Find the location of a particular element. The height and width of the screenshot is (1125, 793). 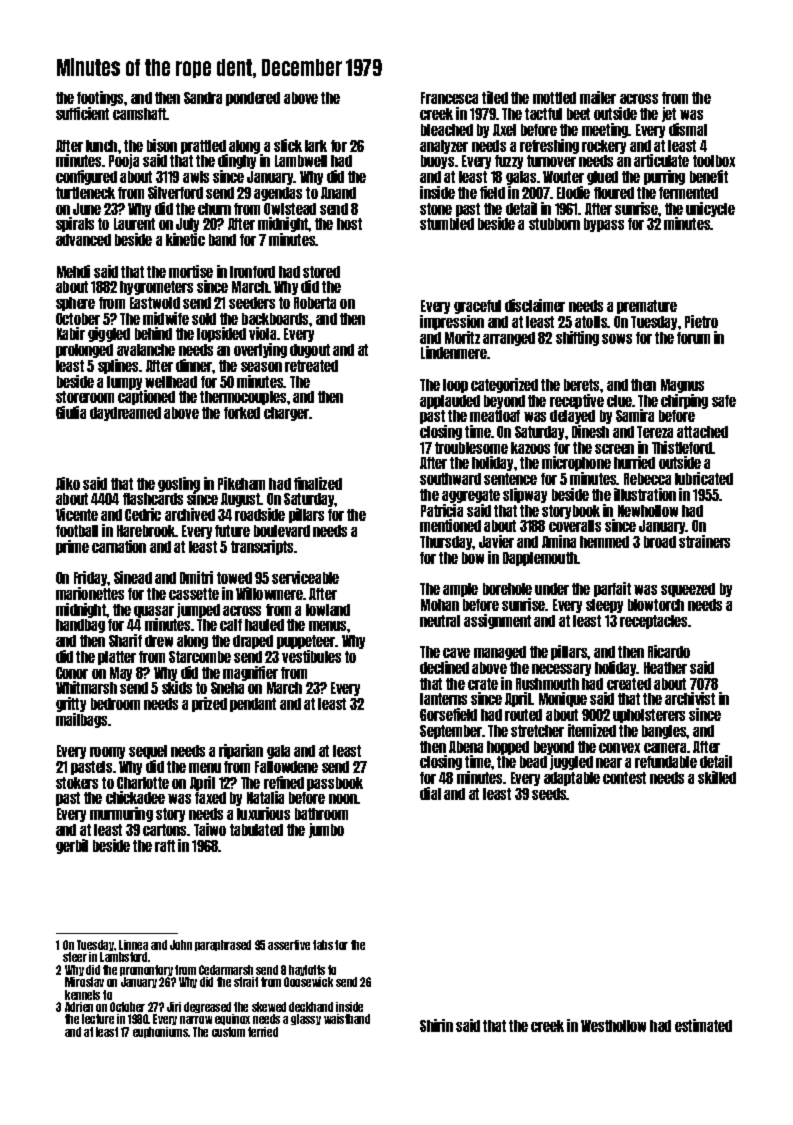

Silverford is located at coordinates (175, 192).
